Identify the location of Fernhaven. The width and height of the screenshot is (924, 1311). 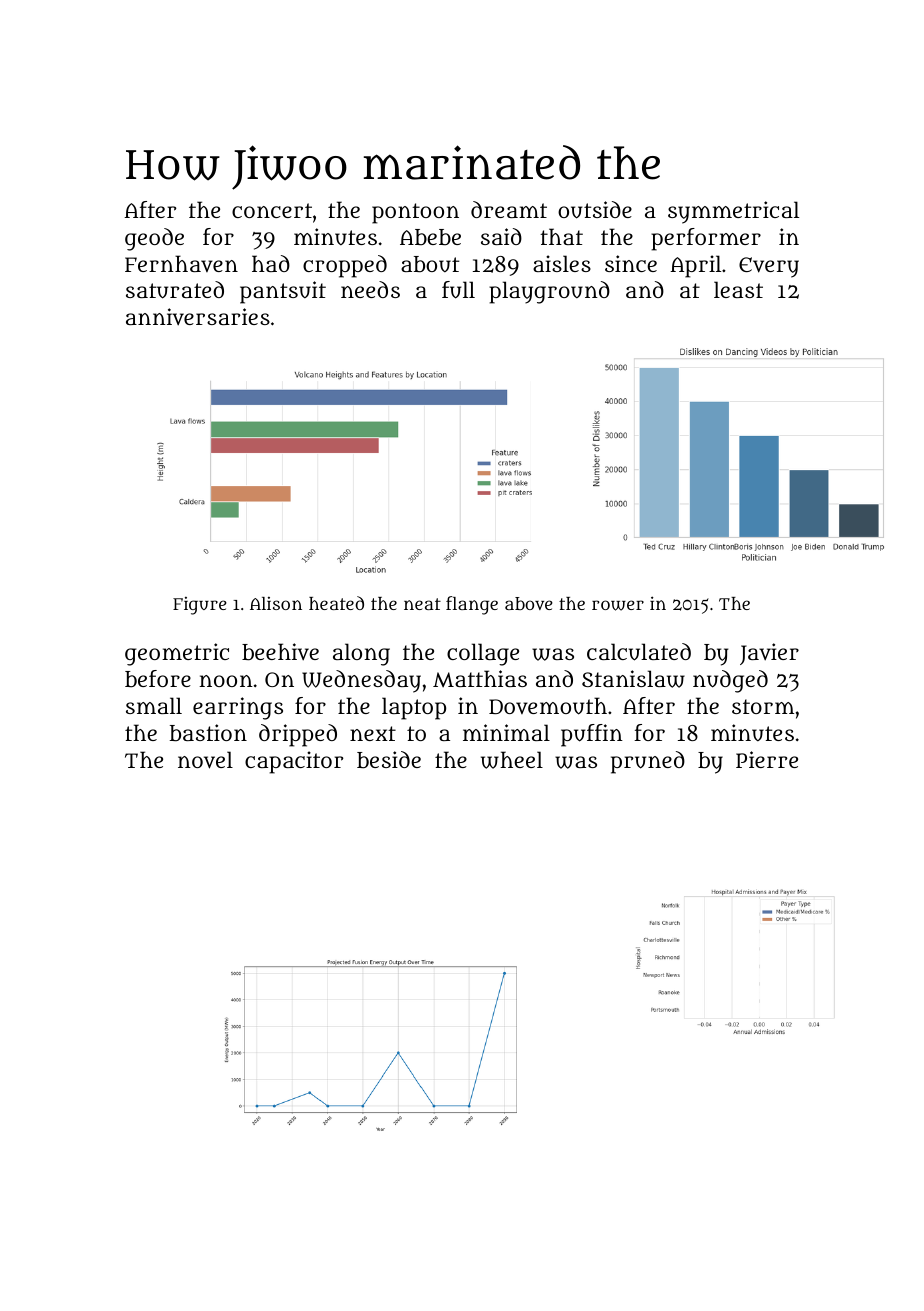
(181, 263).
